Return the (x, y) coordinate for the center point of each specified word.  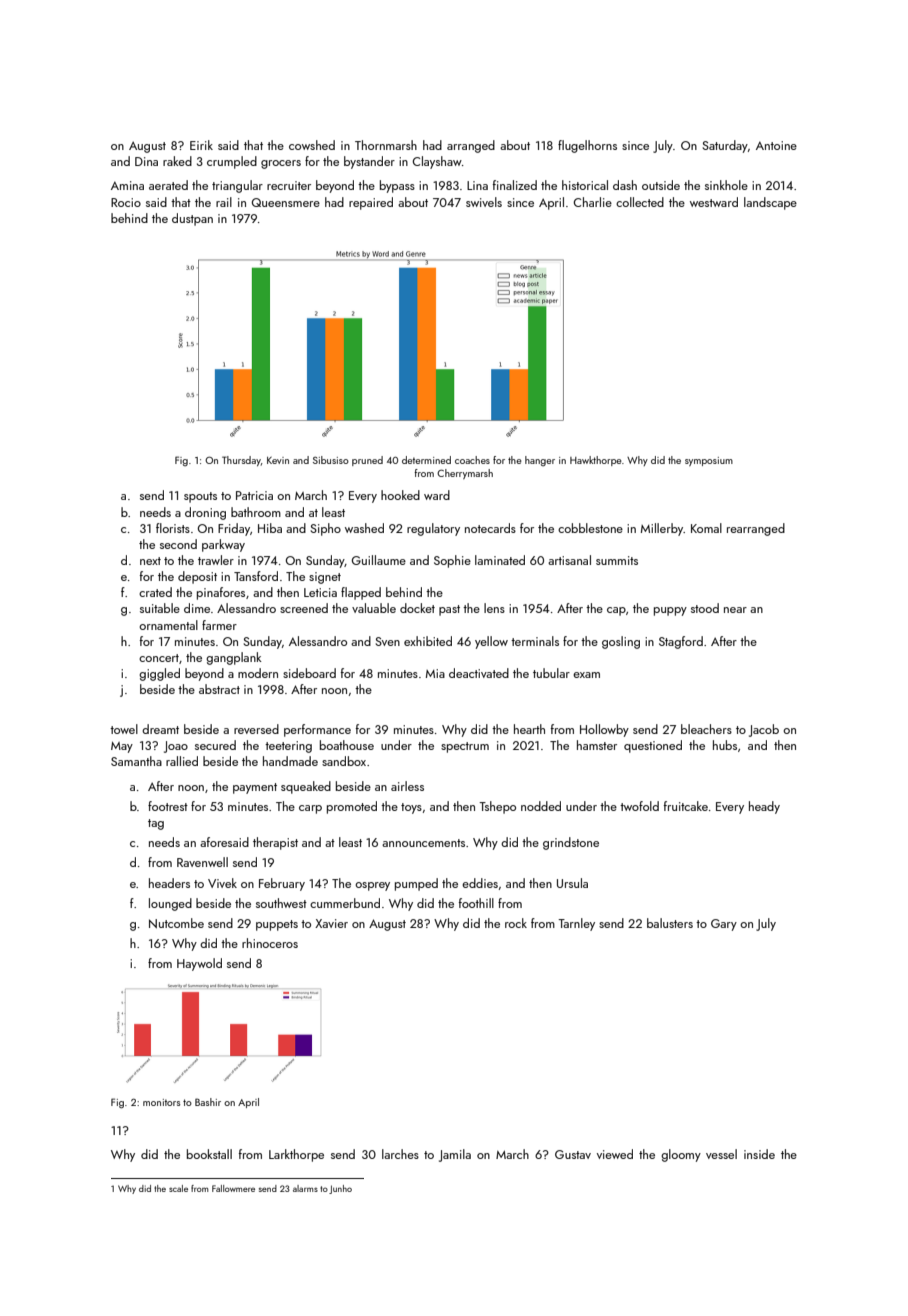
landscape (770, 203)
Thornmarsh (386, 145)
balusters (670, 923)
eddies (480, 883)
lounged (170, 904)
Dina (146, 161)
